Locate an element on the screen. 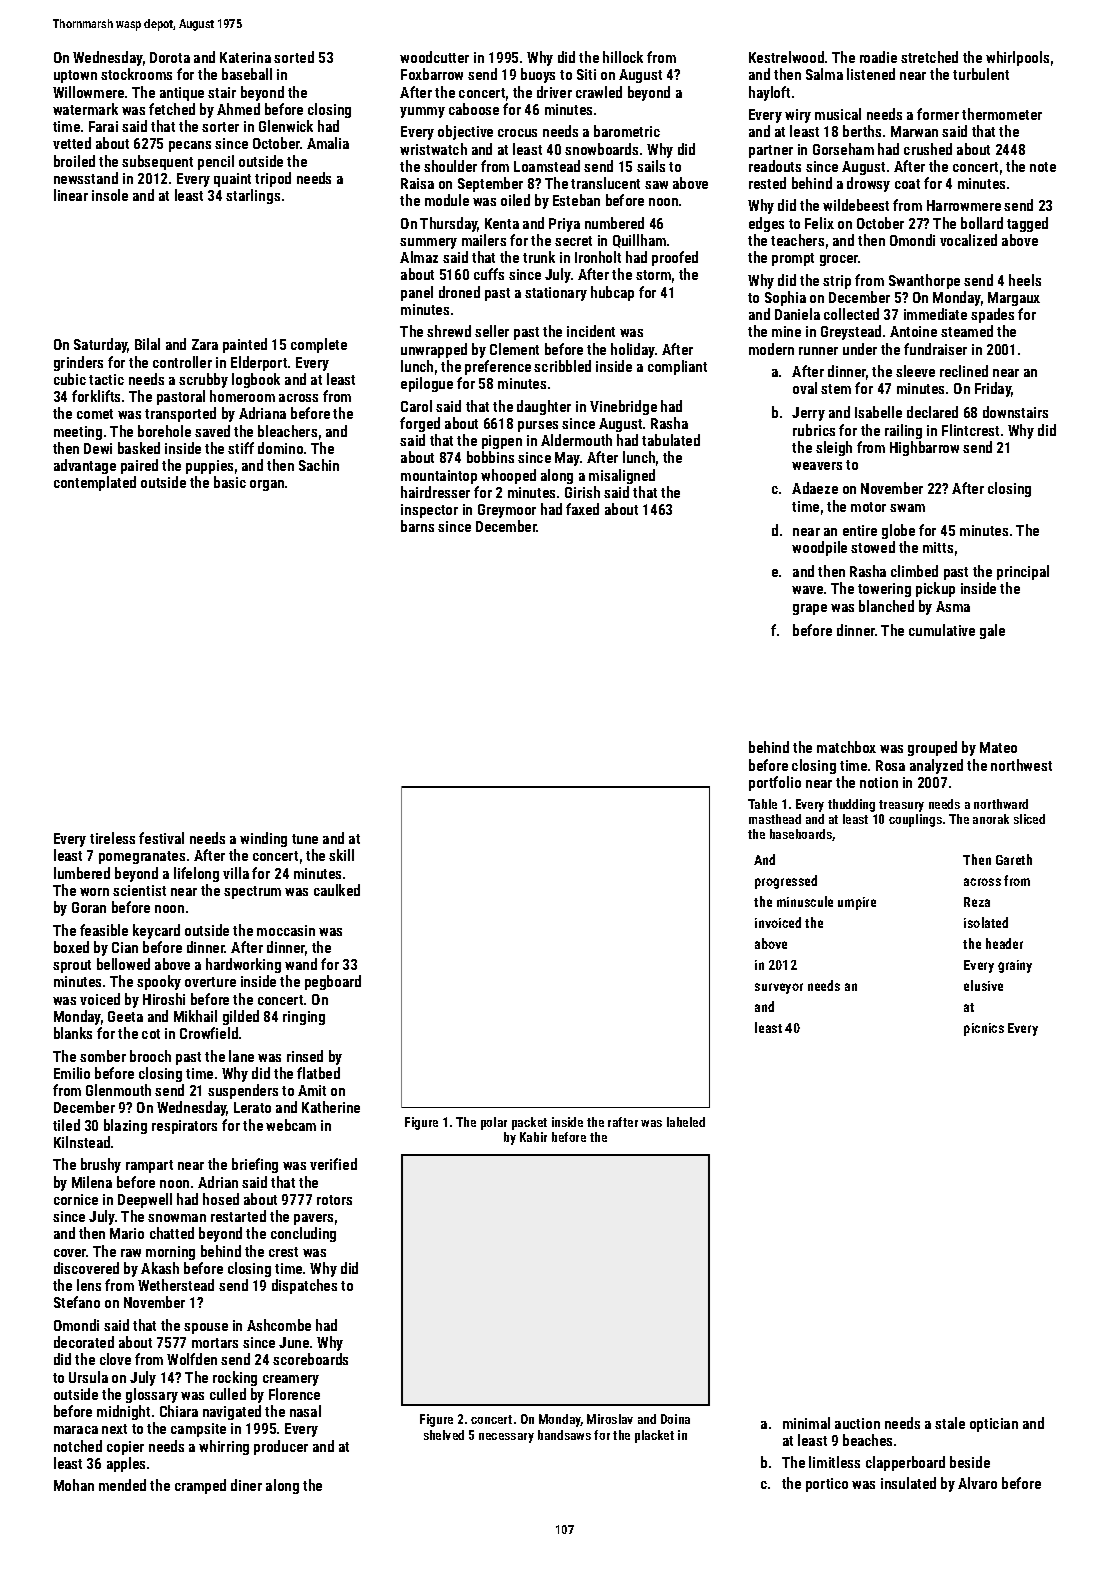 This screenshot has height=1572, width=1111. rampart is located at coordinates (149, 1166).
